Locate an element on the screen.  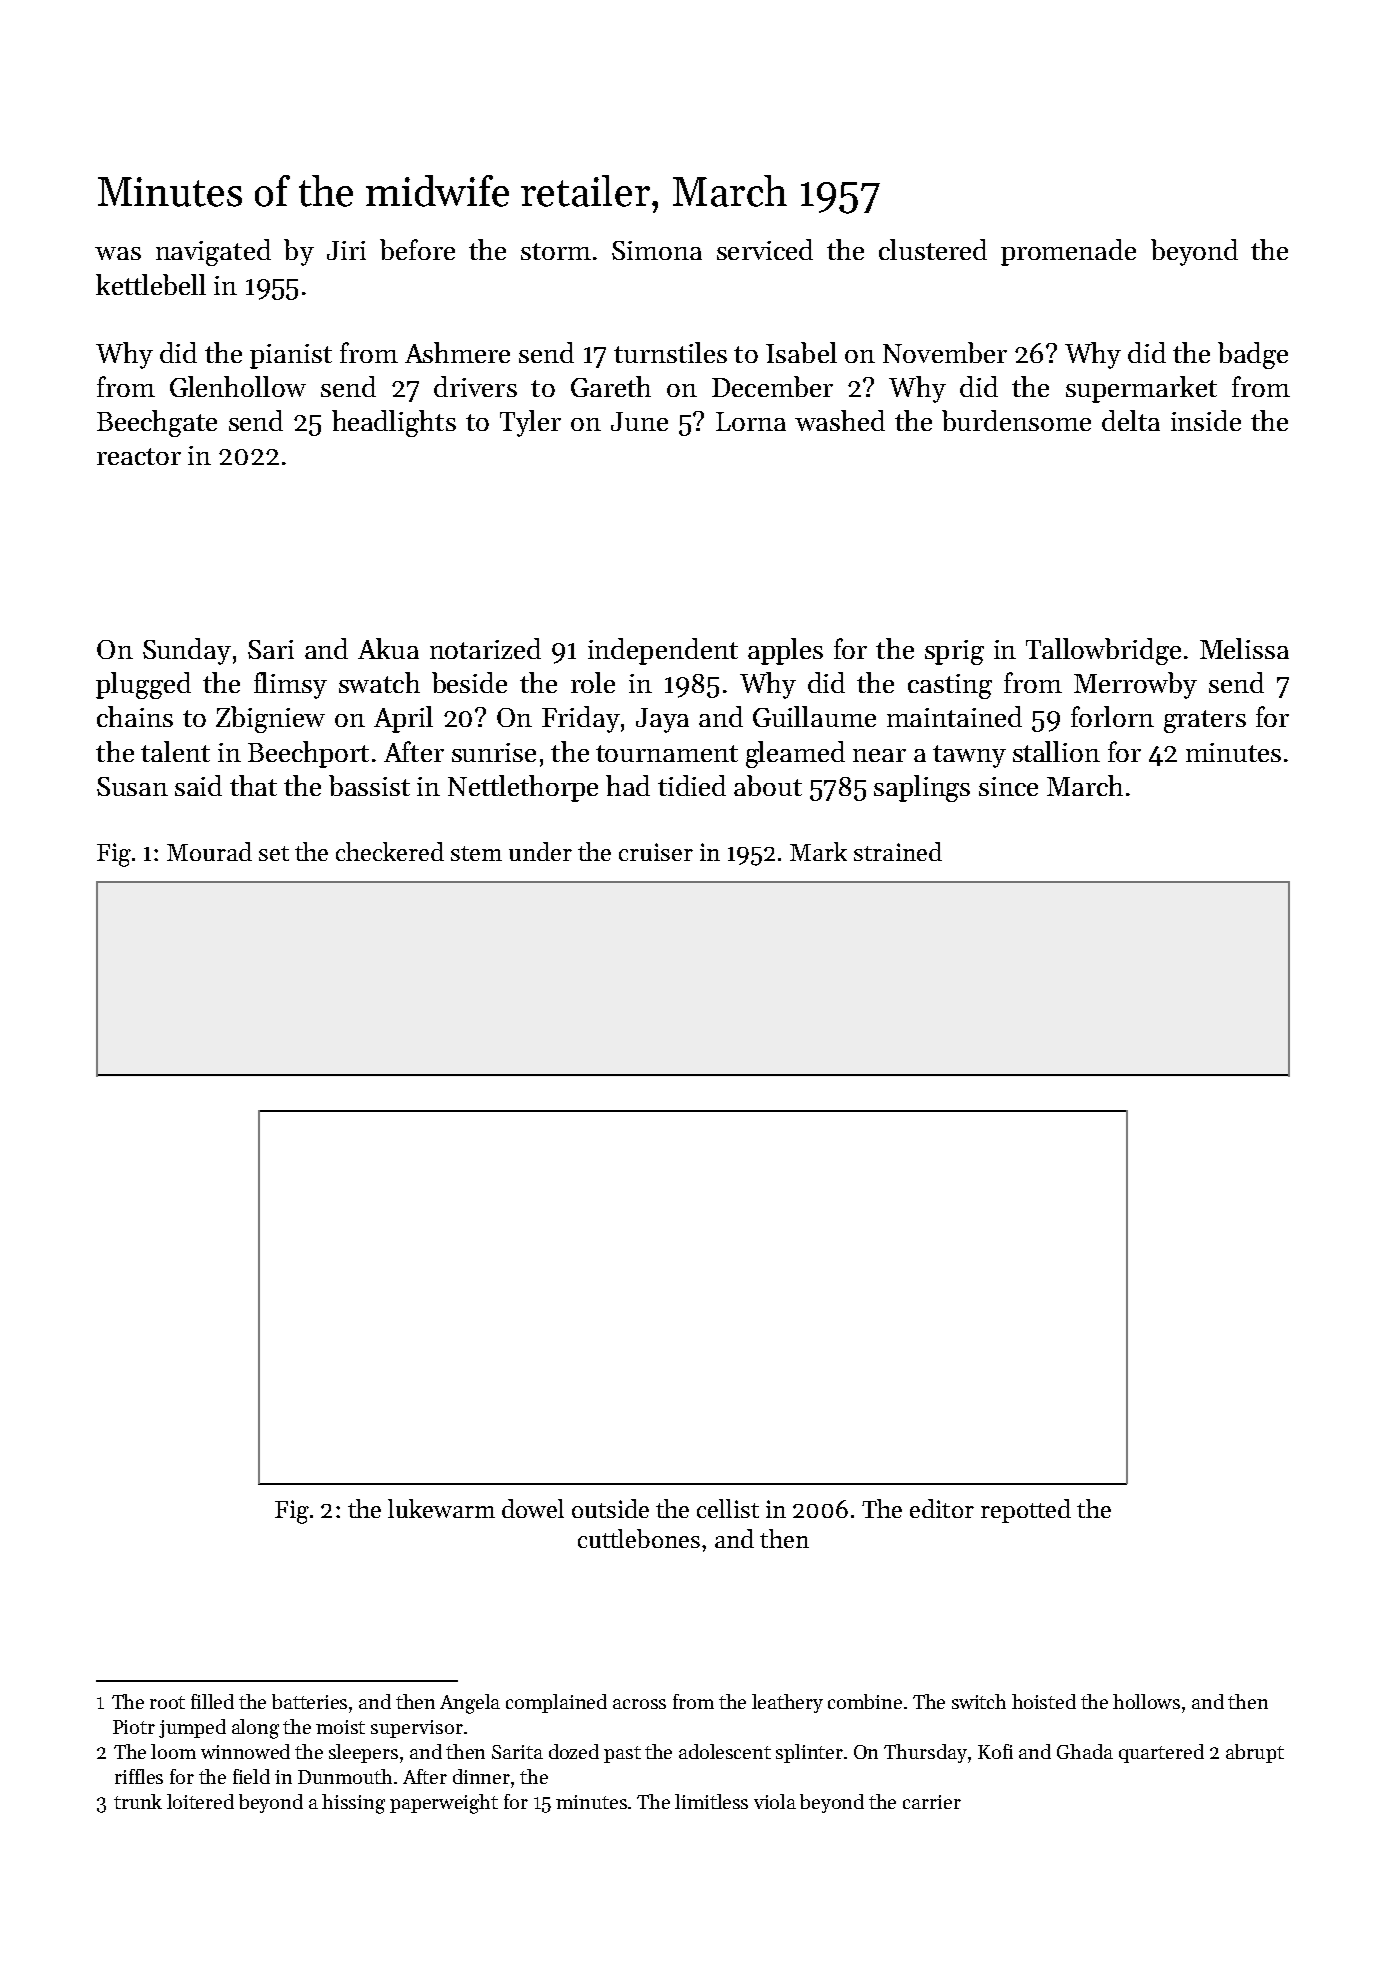
clustered is located at coordinates (933, 249).
